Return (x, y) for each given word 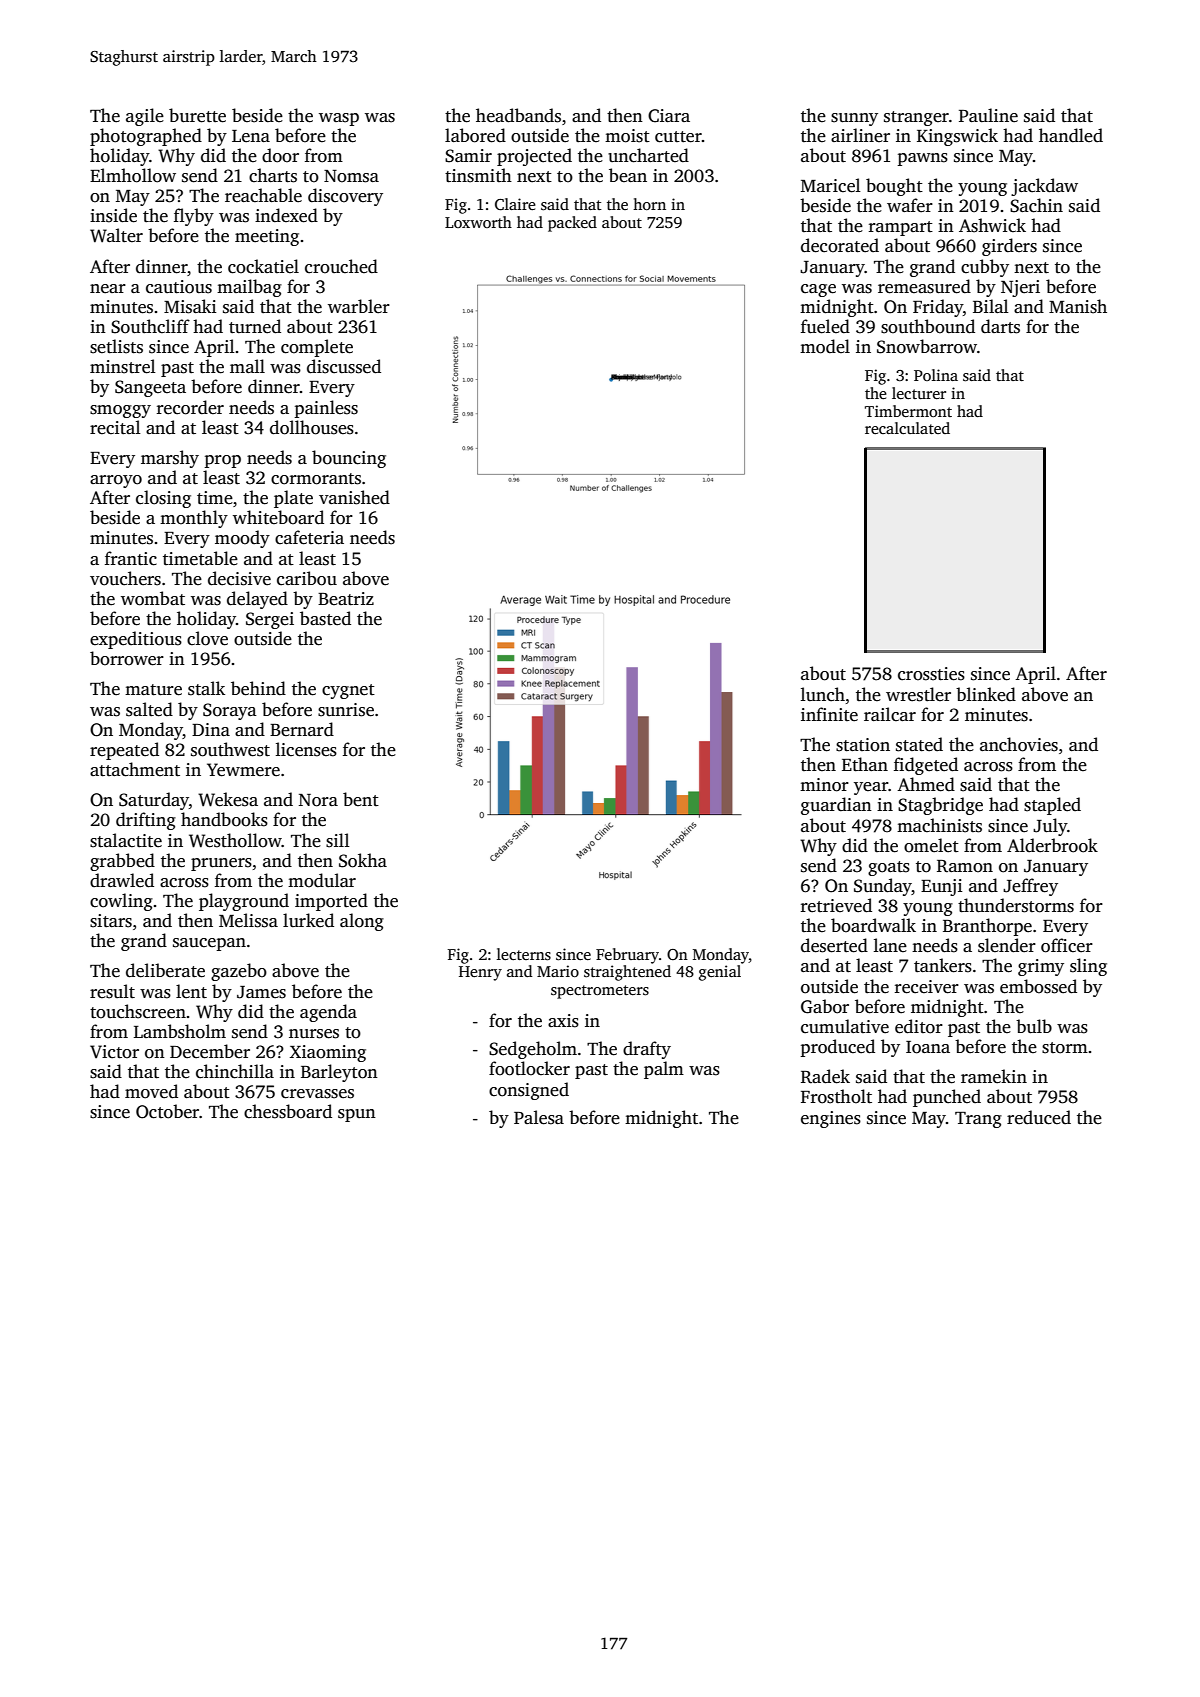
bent (361, 799)
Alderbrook (1052, 845)
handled (1071, 135)
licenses (306, 749)
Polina (936, 375)
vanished (354, 497)
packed (572, 224)
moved (151, 1091)
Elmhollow (133, 175)
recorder (190, 407)
